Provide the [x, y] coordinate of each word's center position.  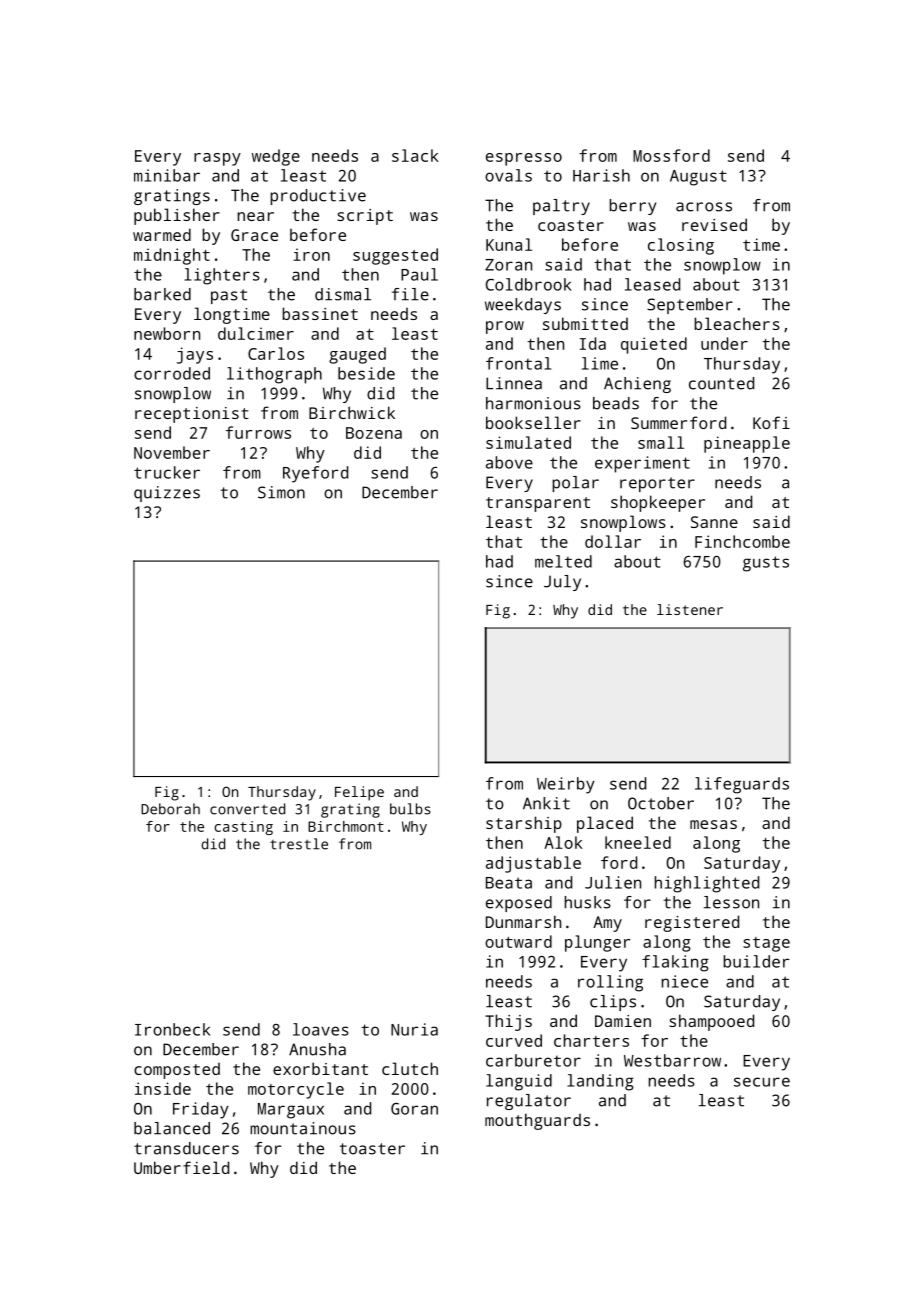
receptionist [192, 415]
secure [762, 1082]
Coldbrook [528, 284]
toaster [372, 1149]
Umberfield [181, 1167]
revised [714, 224]
